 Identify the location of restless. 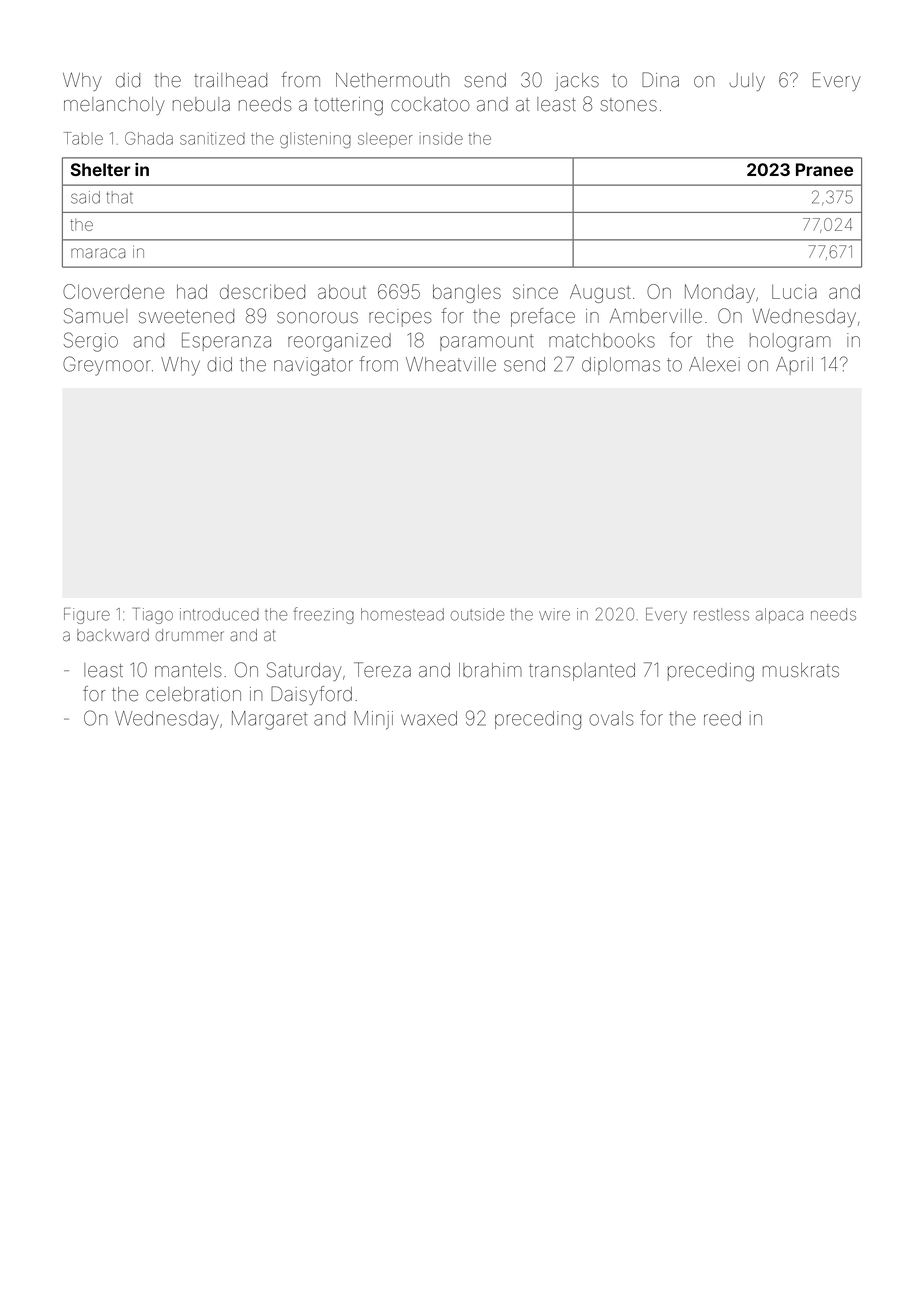
(721, 614).
